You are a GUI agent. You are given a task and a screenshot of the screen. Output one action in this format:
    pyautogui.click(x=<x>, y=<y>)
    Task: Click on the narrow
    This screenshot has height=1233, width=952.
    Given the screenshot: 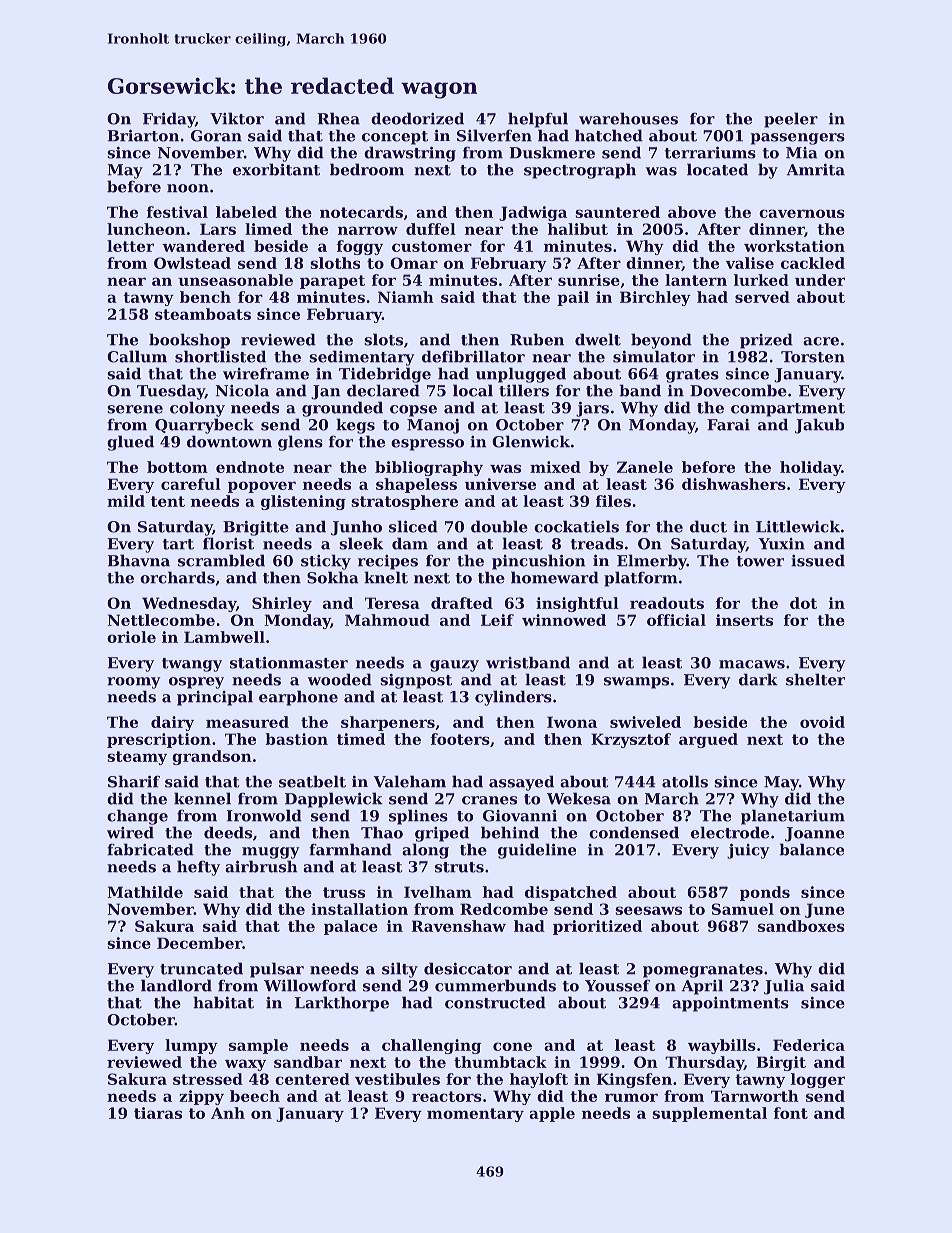 What is the action you would take?
    pyautogui.click(x=368, y=230)
